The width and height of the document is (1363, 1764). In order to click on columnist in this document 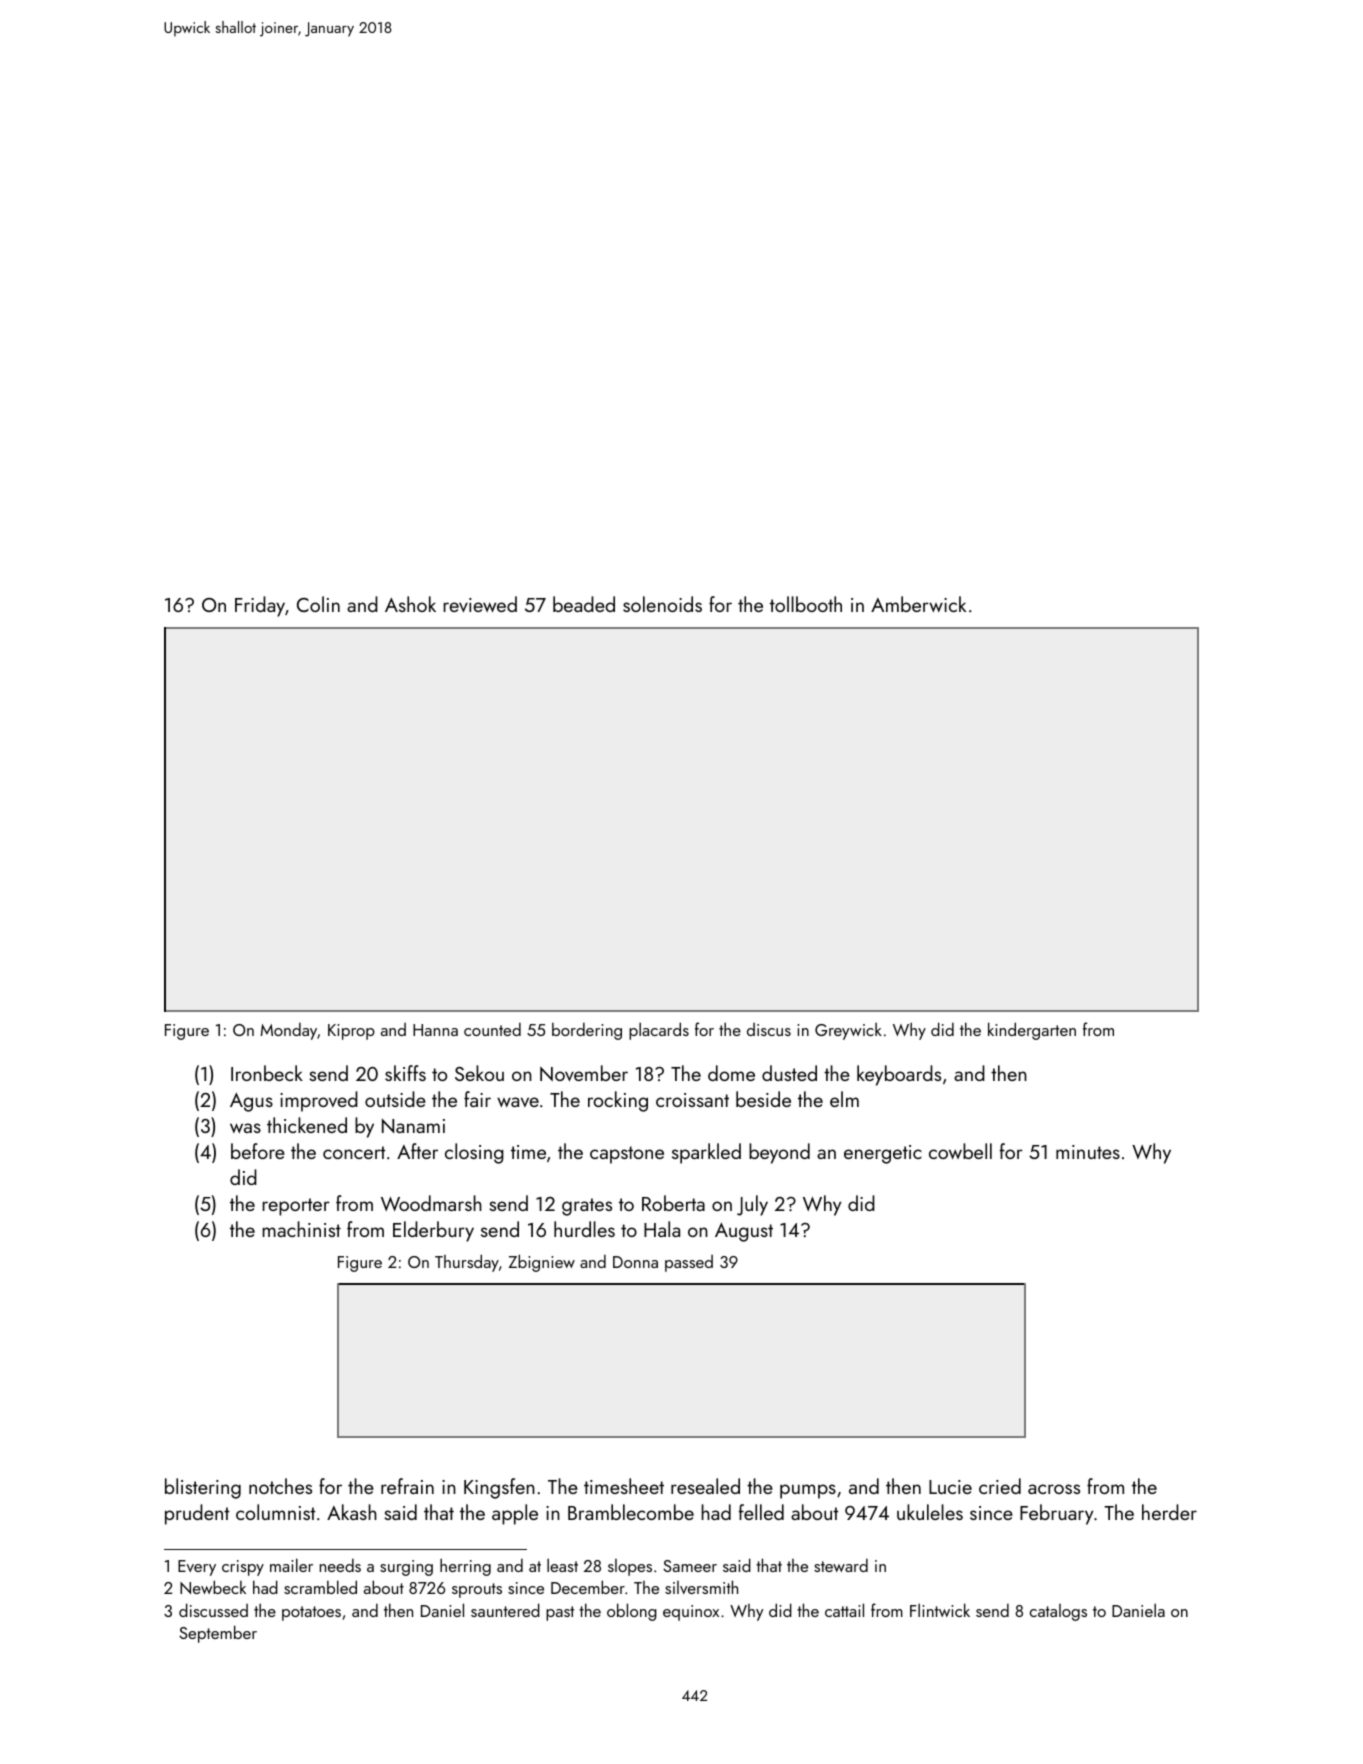, I will do `click(275, 1512)`.
